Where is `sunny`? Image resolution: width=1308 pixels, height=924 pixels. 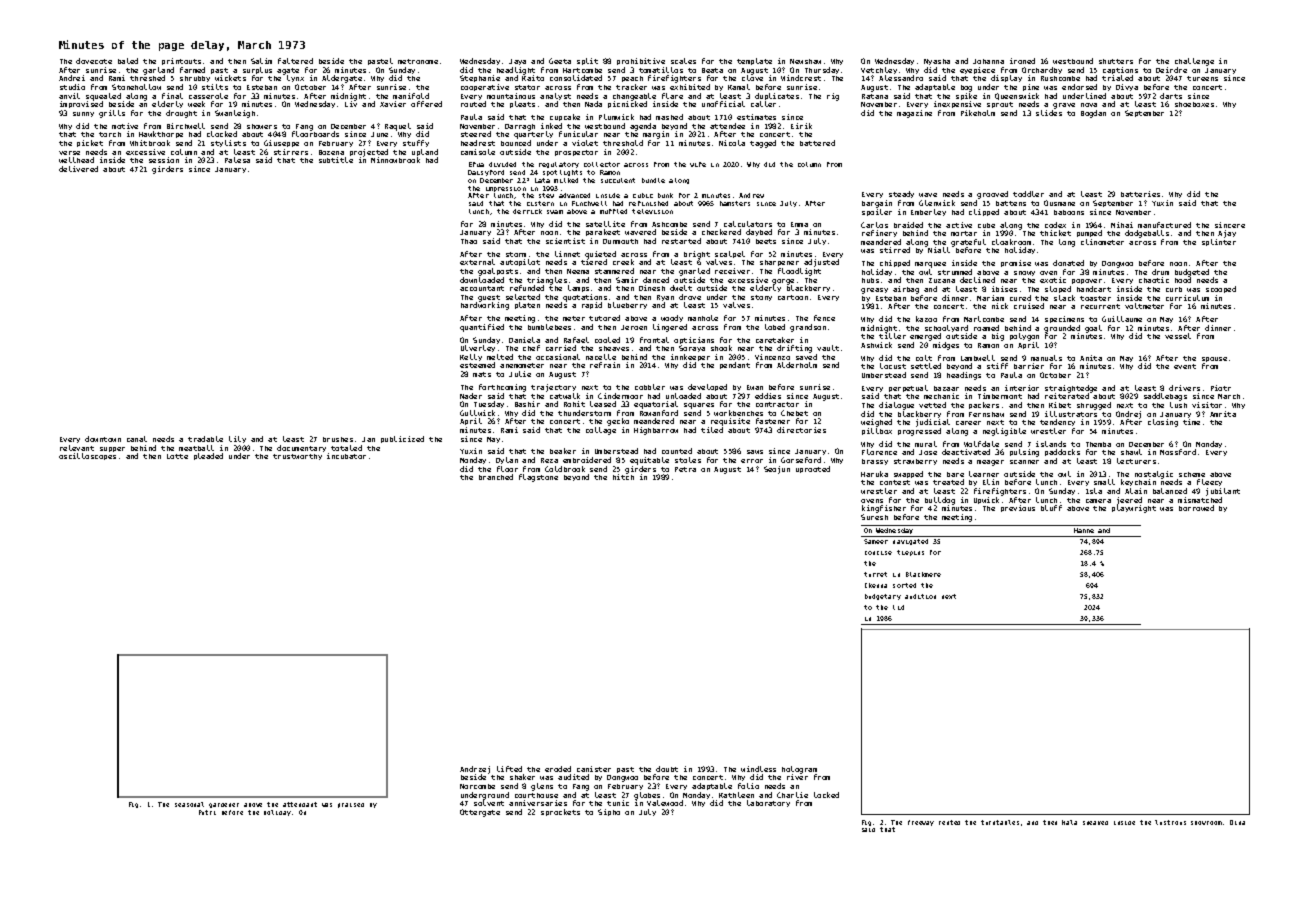
sunny is located at coordinates (83, 114).
